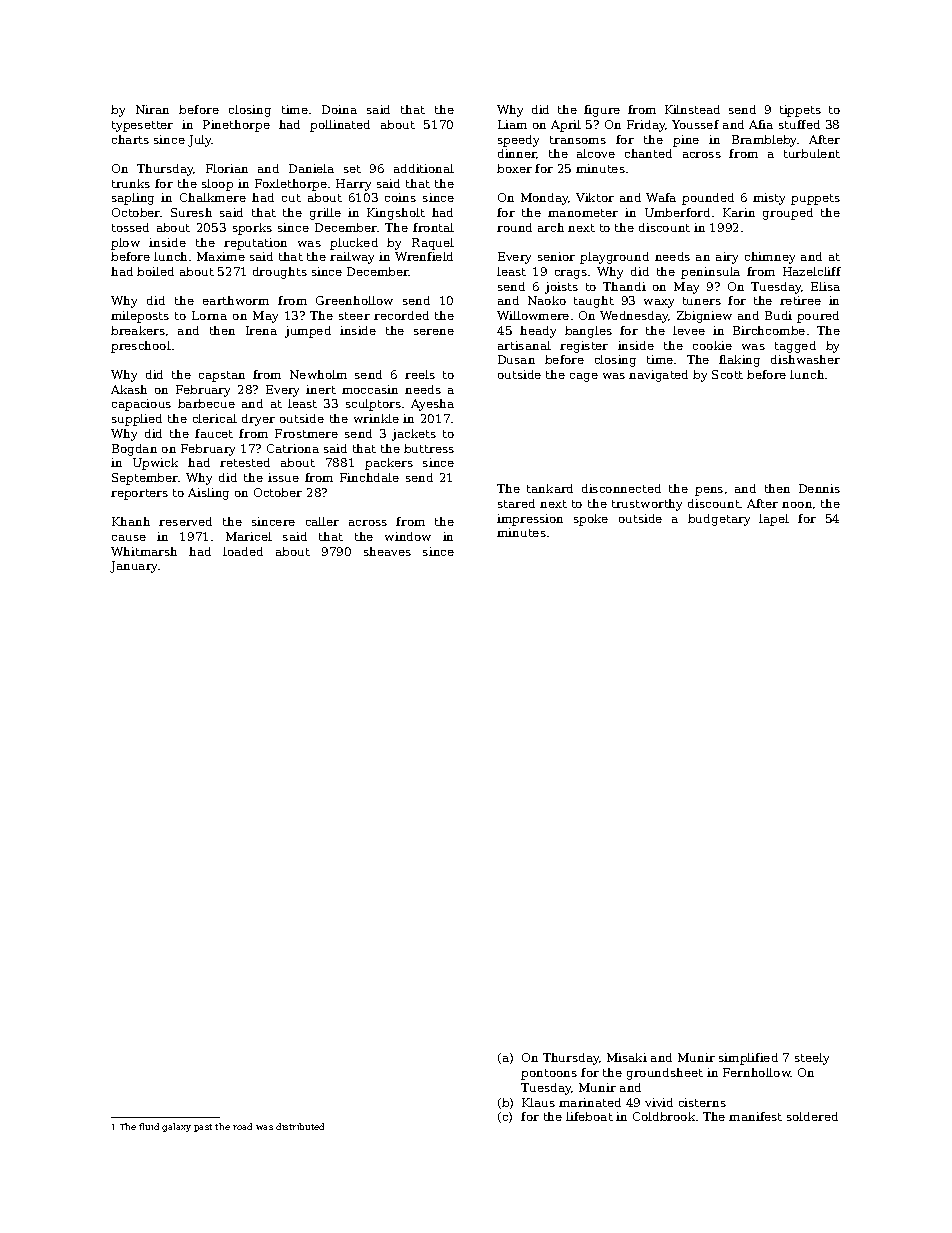 The width and height of the image is (952, 1233). What do you see at coordinates (300, 1126) in the image?
I see `distributed` at bounding box center [300, 1126].
